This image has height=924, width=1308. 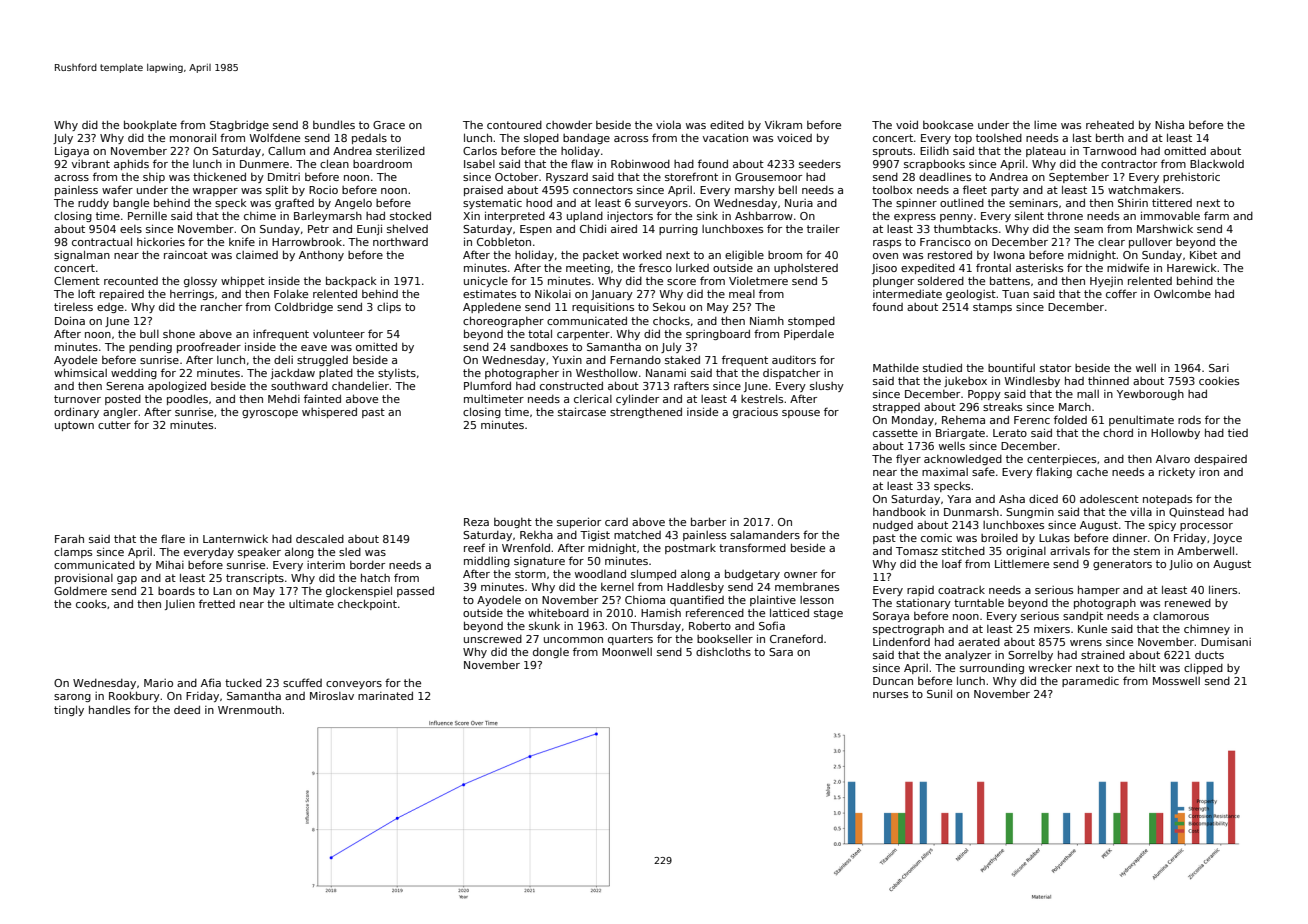 What do you see at coordinates (668, 124) in the image?
I see `viola` at bounding box center [668, 124].
